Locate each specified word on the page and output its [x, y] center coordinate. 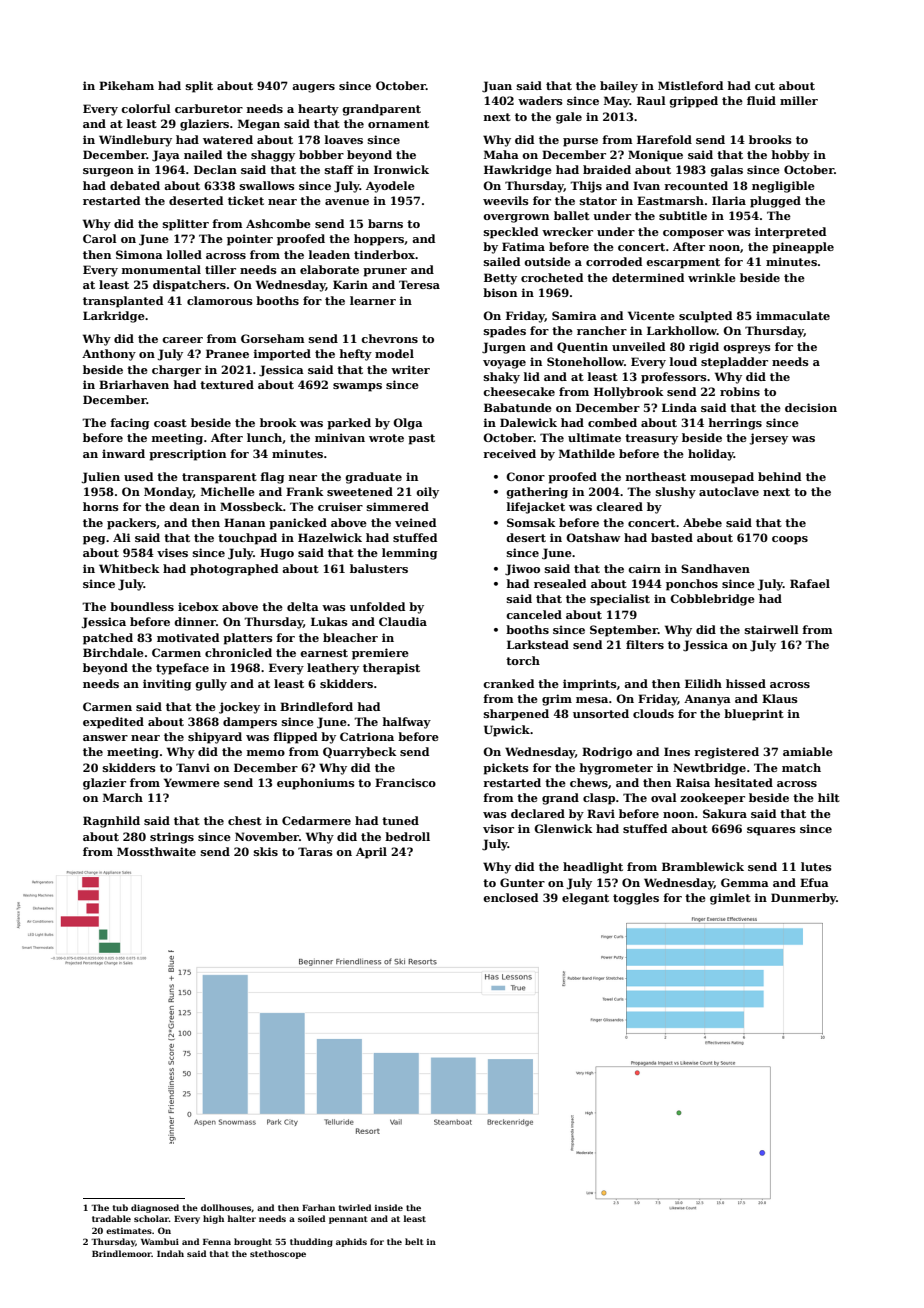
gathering [537, 493]
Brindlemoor [122, 1253]
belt [414, 1241]
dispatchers [189, 286]
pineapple [803, 248]
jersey [768, 439]
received [509, 453]
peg [94, 540]
